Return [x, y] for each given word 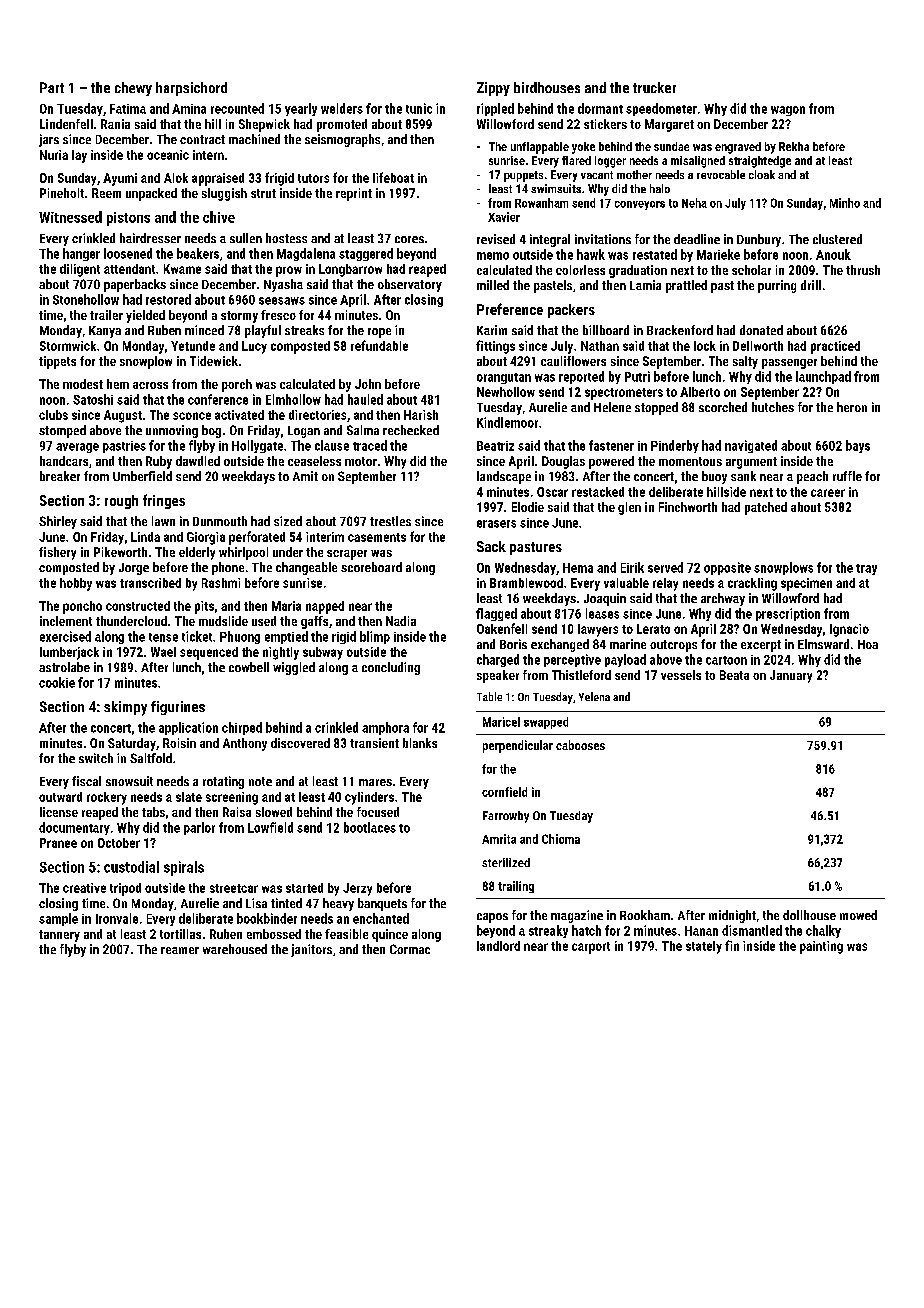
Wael [163, 652]
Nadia [401, 621]
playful [263, 331]
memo [493, 256]
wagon [788, 111]
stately [704, 947]
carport [591, 948]
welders [342, 108]
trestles [390, 521]
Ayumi [120, 179]
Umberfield [142, 476]
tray [866, 569]
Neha [694, 203]
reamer [180, 950]
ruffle [847, 476]
